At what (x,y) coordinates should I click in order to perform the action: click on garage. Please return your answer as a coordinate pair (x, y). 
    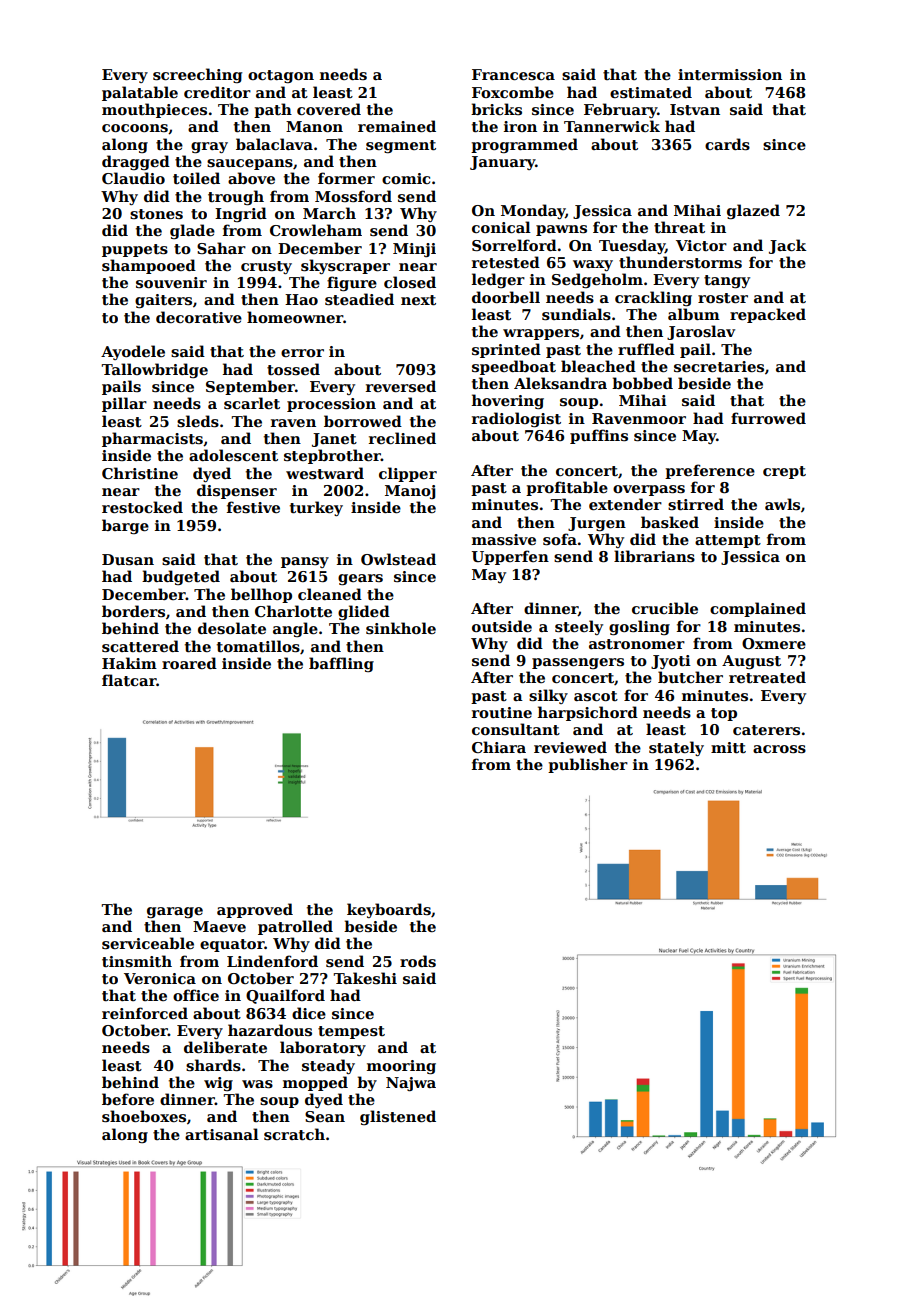
    Looking at the image, I should click on (175, 912).
